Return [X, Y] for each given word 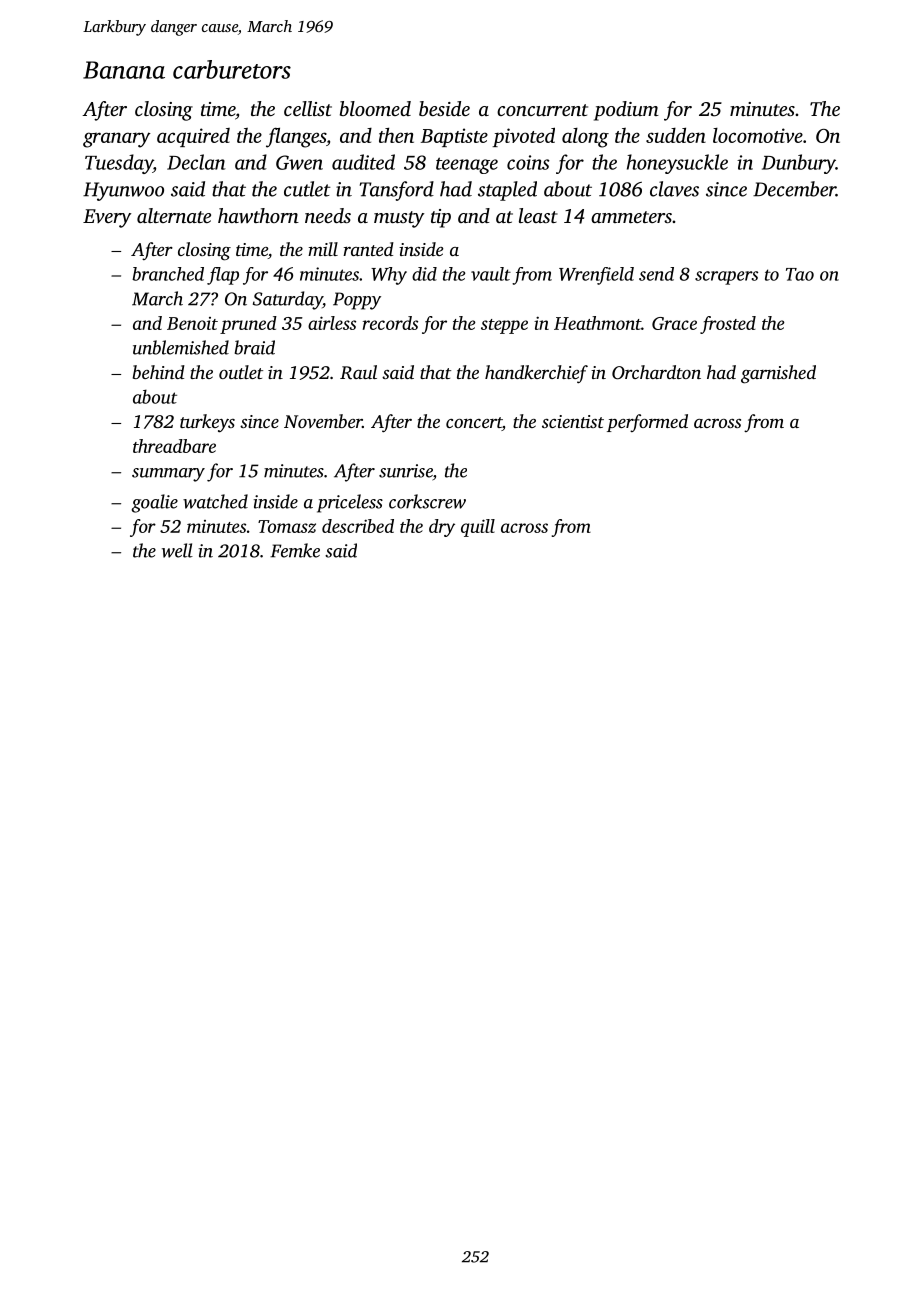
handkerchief [536, 374]
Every [107, 218]
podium [626, 111]
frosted [728, 325]
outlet [241, 372]
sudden [676, 135]
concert [474, 424]
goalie [154, 503]
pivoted [523, 137]
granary [117, 140]
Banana [124, 70]
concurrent [542, 110]
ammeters [631, 217]
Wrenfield [596, 276]
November [323, 421]
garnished [778, 374]
